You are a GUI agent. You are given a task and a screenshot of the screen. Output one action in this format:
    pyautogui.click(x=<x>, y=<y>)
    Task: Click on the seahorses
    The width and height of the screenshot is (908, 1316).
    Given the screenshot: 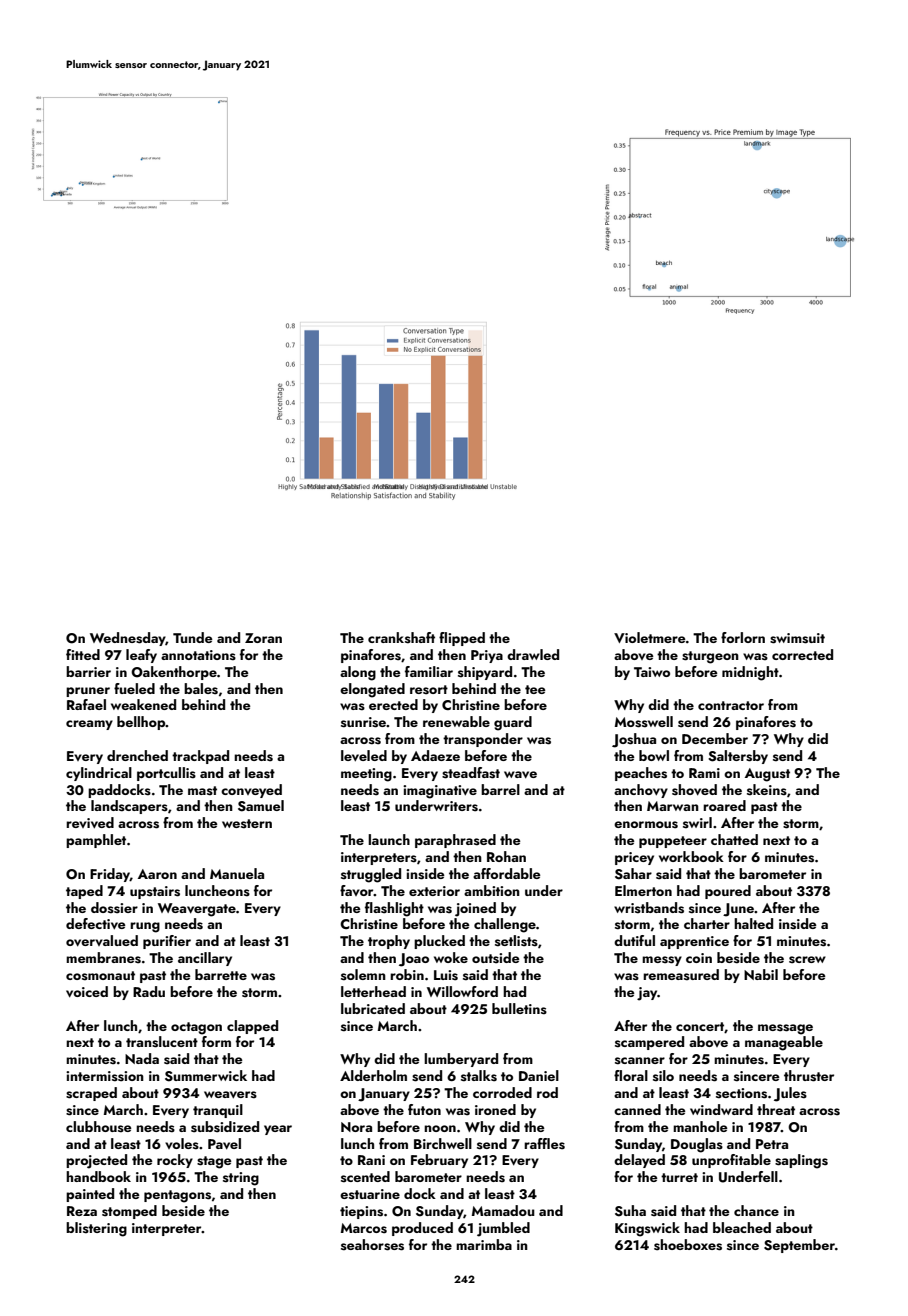 What is the action you would take?
    pyautogui.click(x=372, y=1245)
